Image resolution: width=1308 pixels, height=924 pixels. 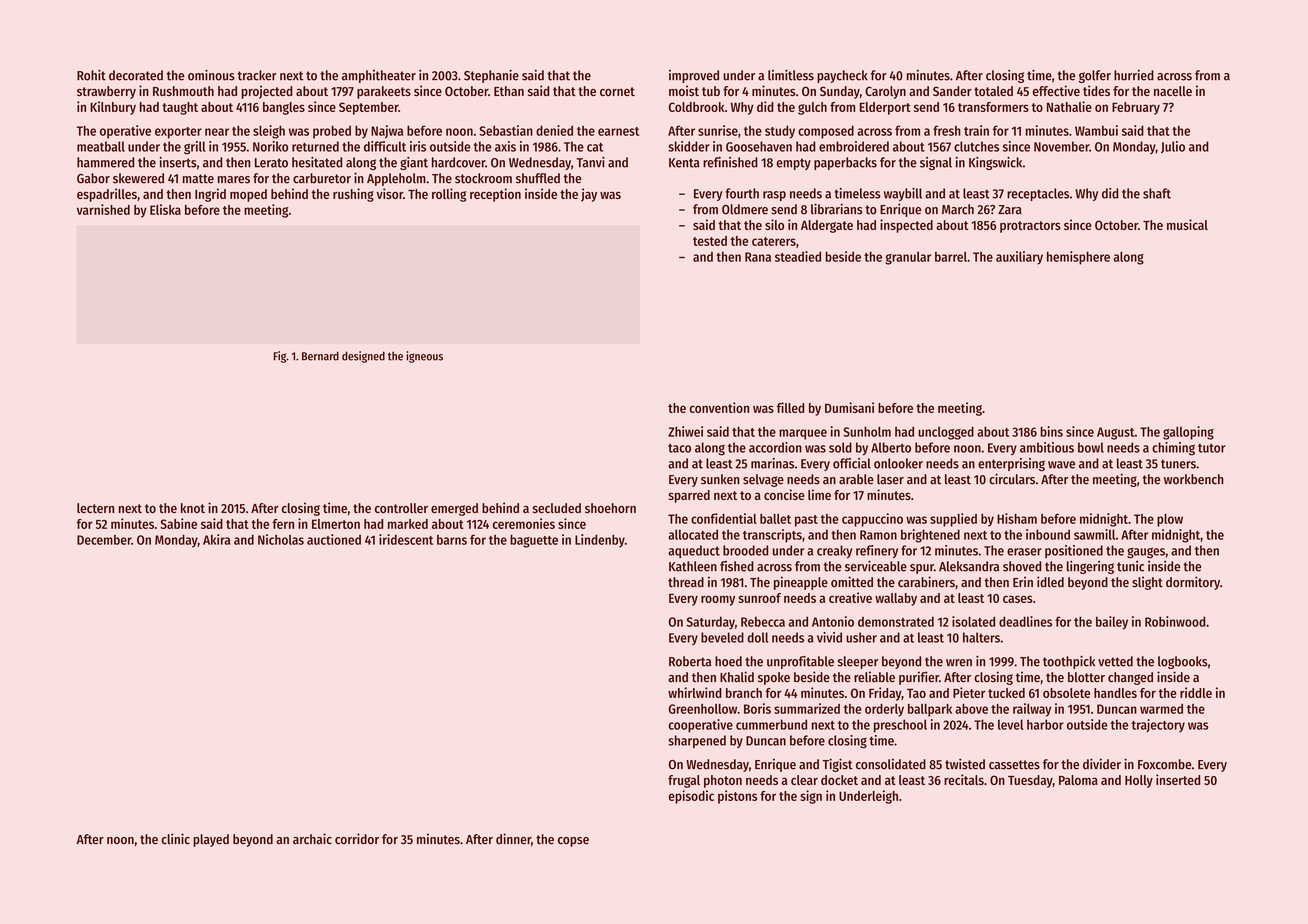 What do you see at coordinates (1188, 433) in the screenshot?
I see `galloping` at bounding box center [1188, 433].
